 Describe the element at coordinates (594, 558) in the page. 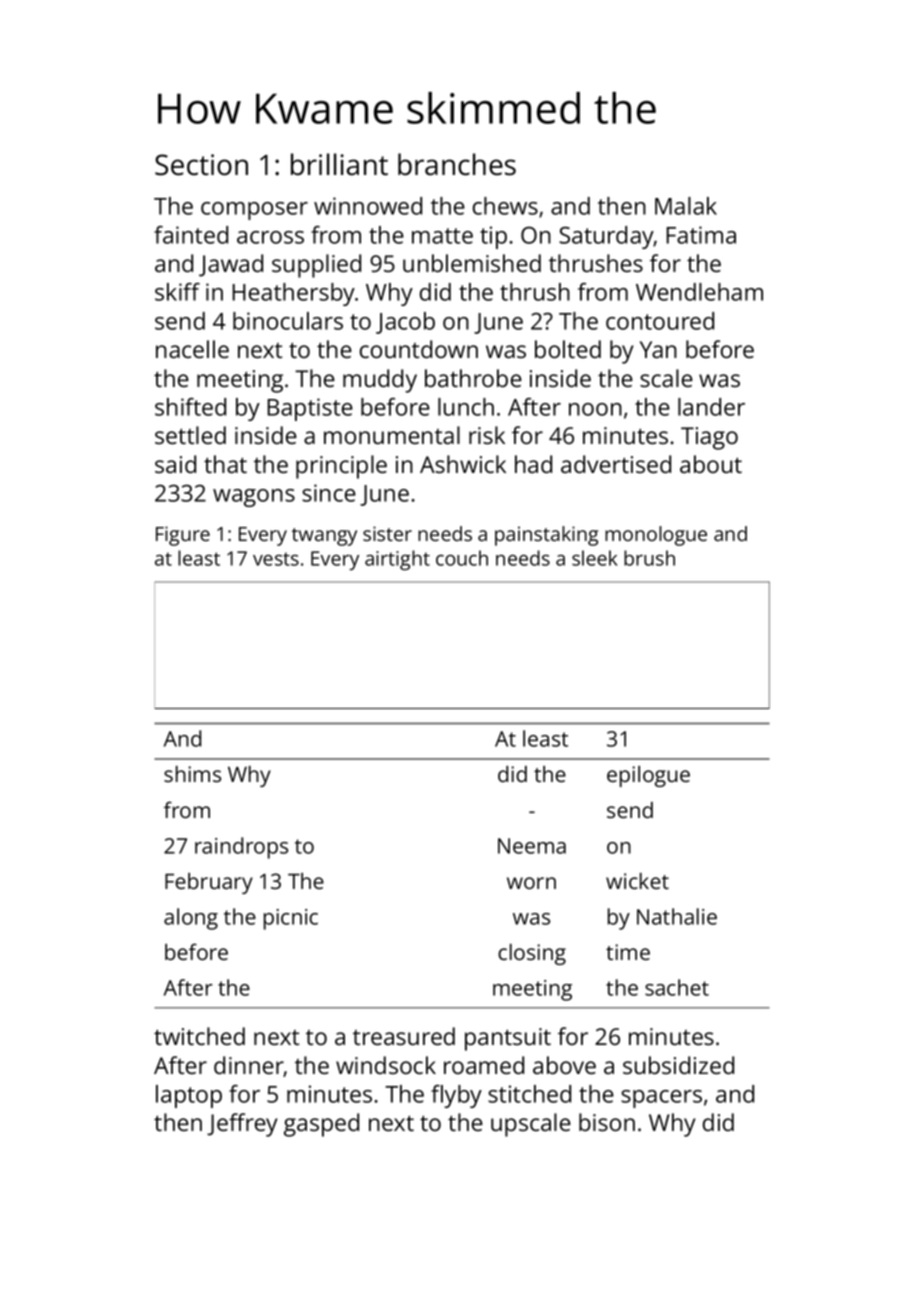

I see `sleek` at that location.
